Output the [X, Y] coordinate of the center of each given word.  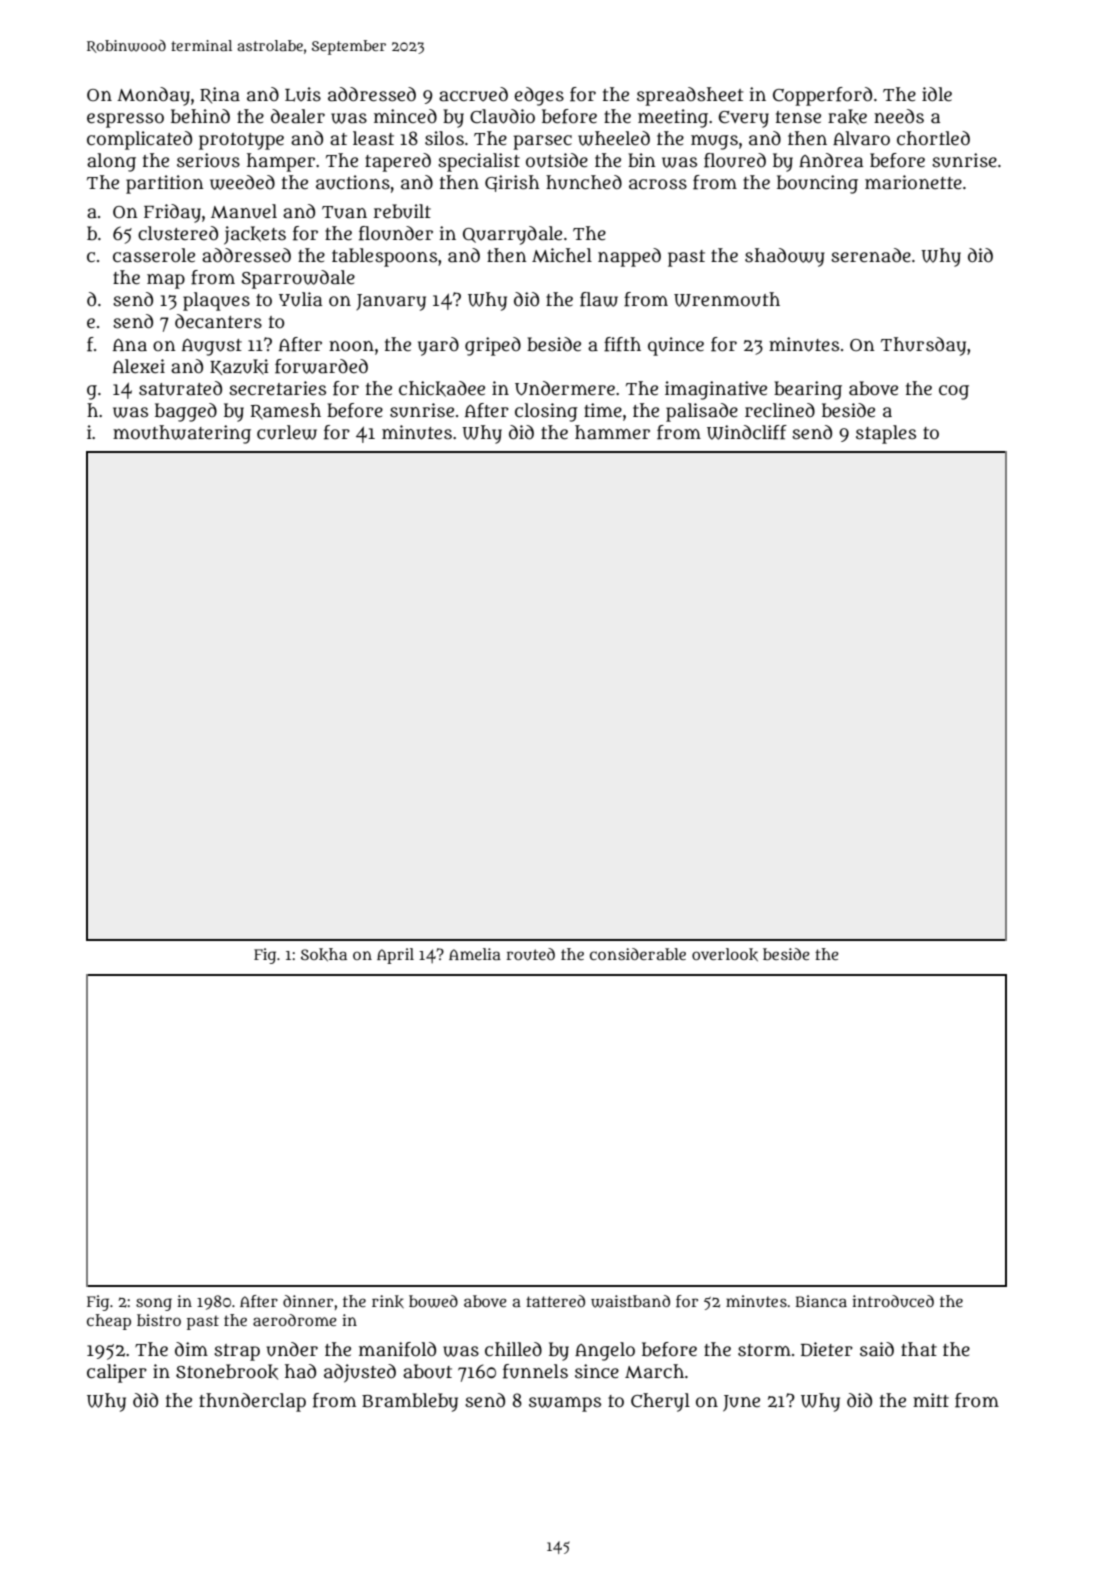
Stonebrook [227, 1372]
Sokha [324, 954]
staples [886, 434]
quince [676, 346]
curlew [287, 432]
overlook [725, 954]
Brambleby [410, 1402]
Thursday [923, 346]
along [111, 162]
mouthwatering [182, 434]
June [741, 1403]
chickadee [442, 389]
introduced [893, 1301]
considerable [638, 954]
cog [954, 392]
